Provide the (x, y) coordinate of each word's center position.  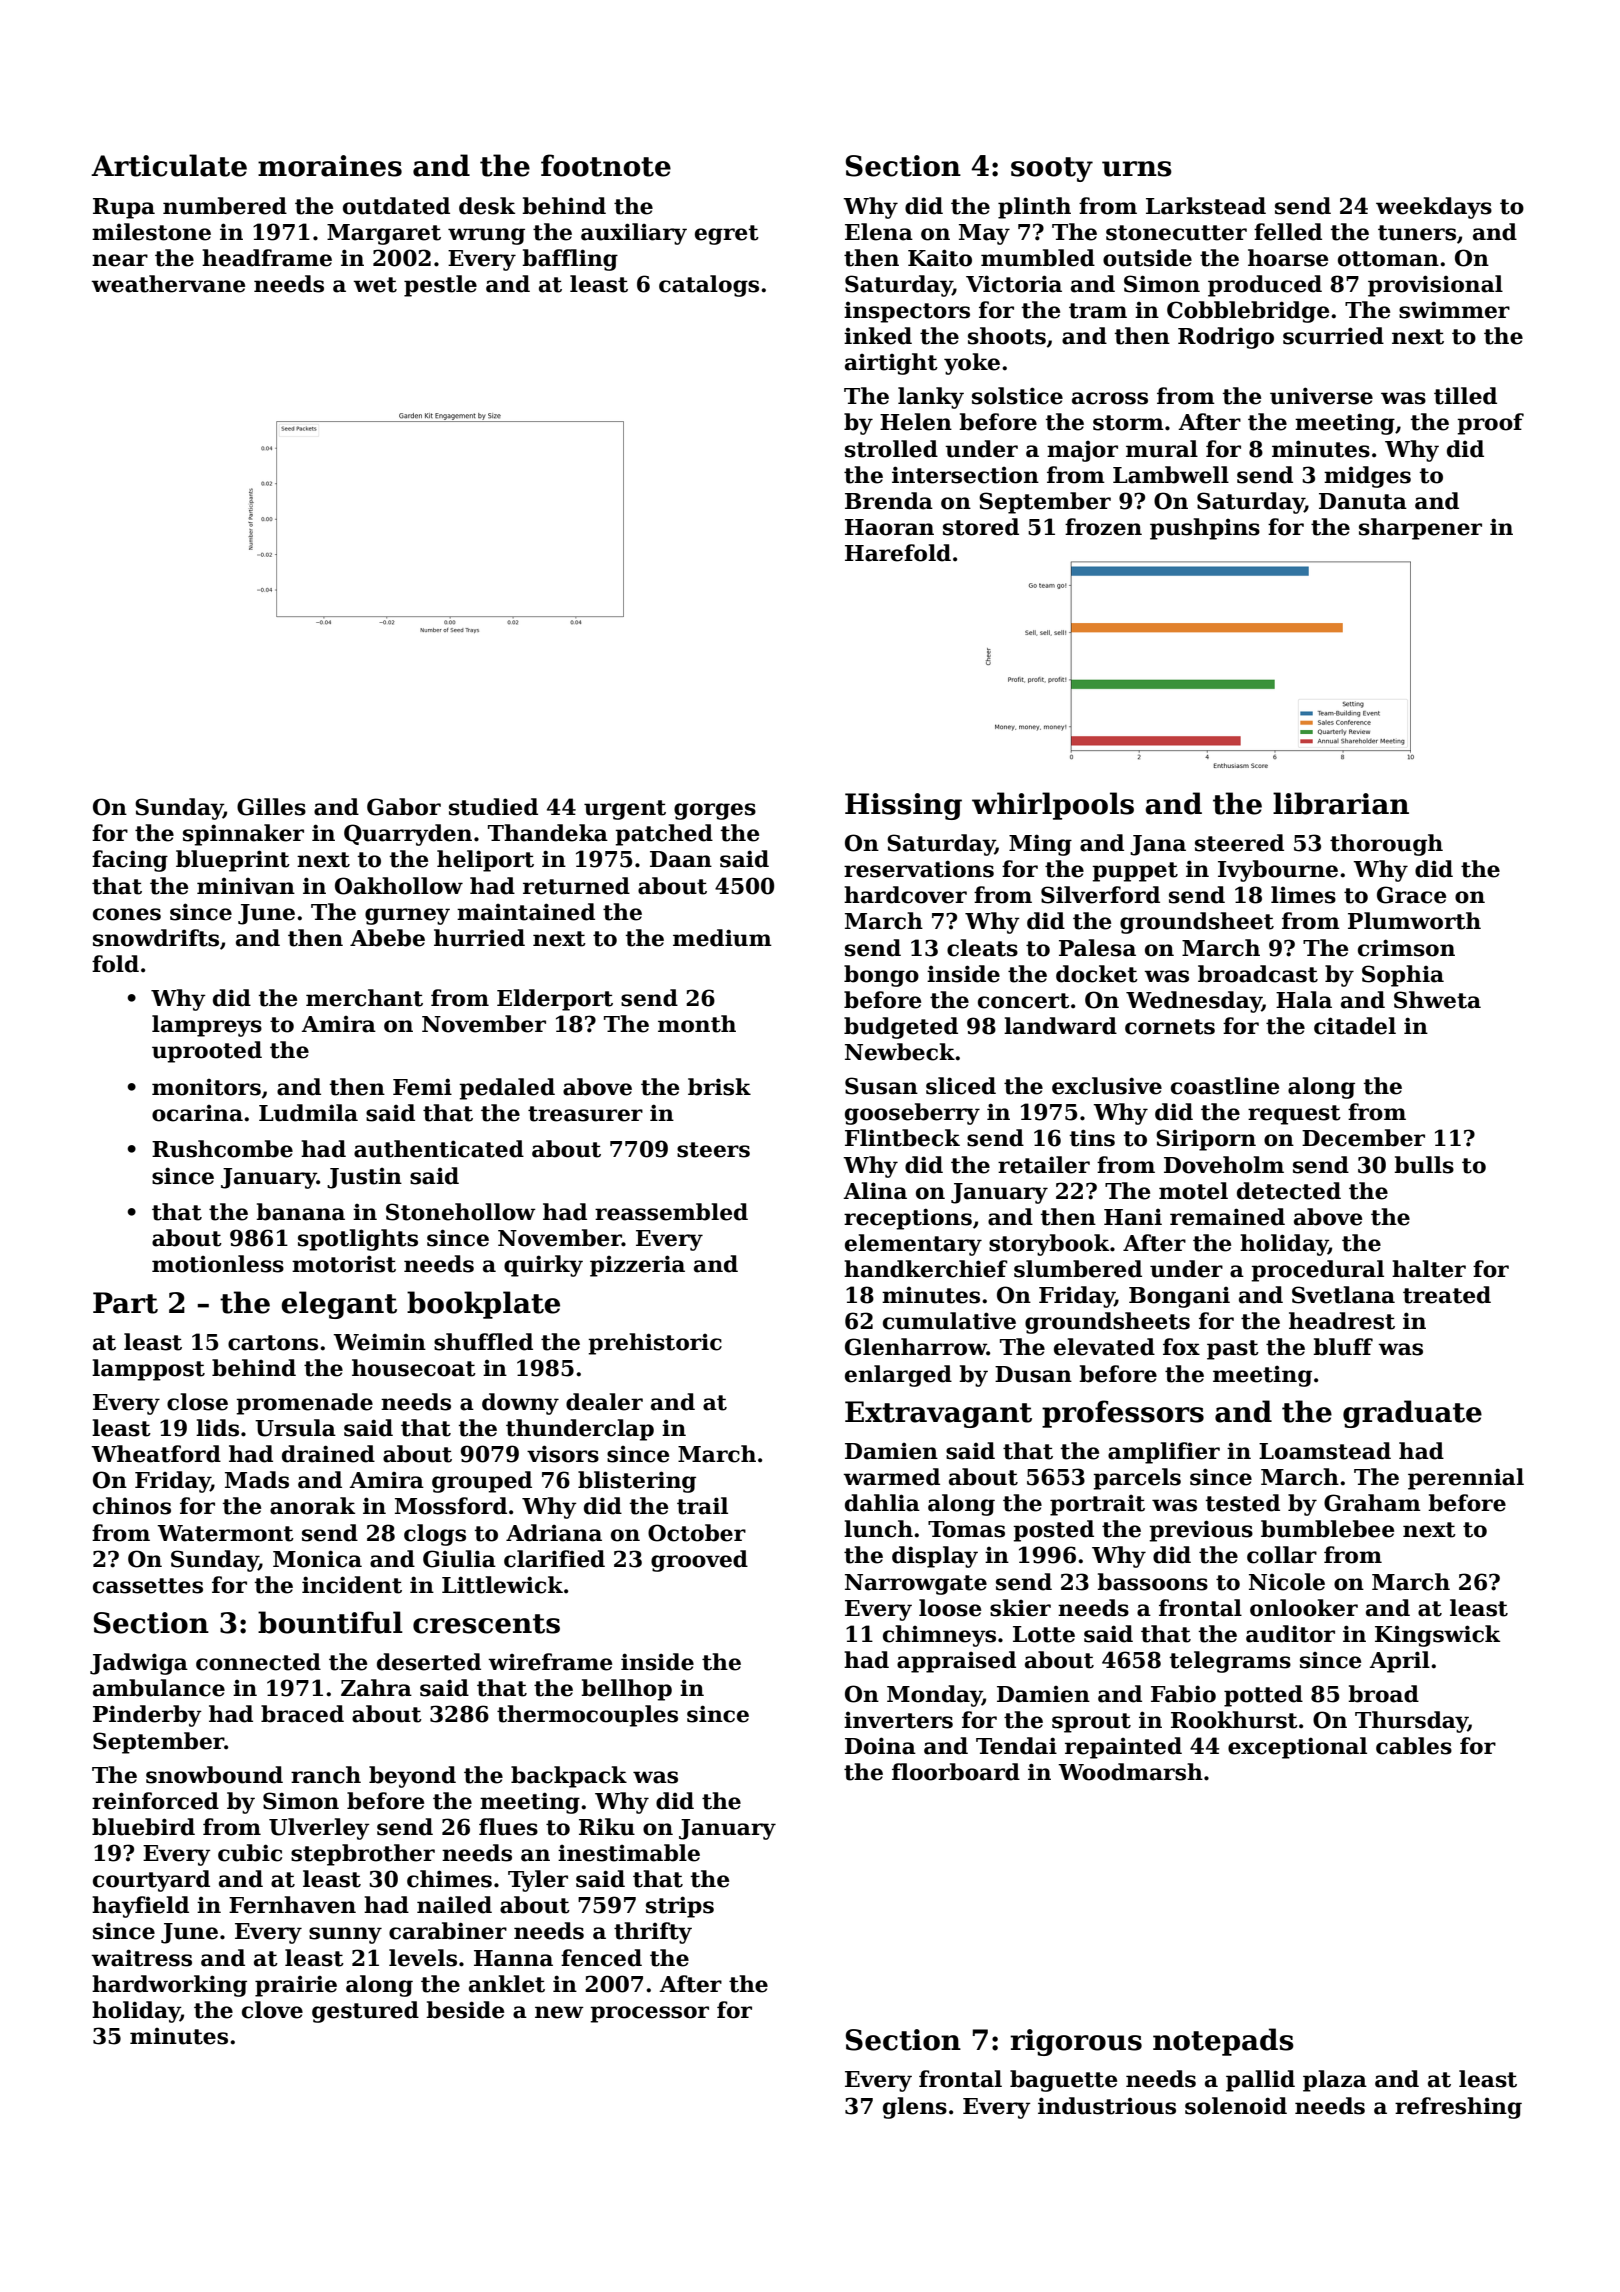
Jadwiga (139, 1664)
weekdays (1434, 208)
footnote (606, 165)
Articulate (169, 165)
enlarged (898, 1376)
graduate (1412, 1414)
